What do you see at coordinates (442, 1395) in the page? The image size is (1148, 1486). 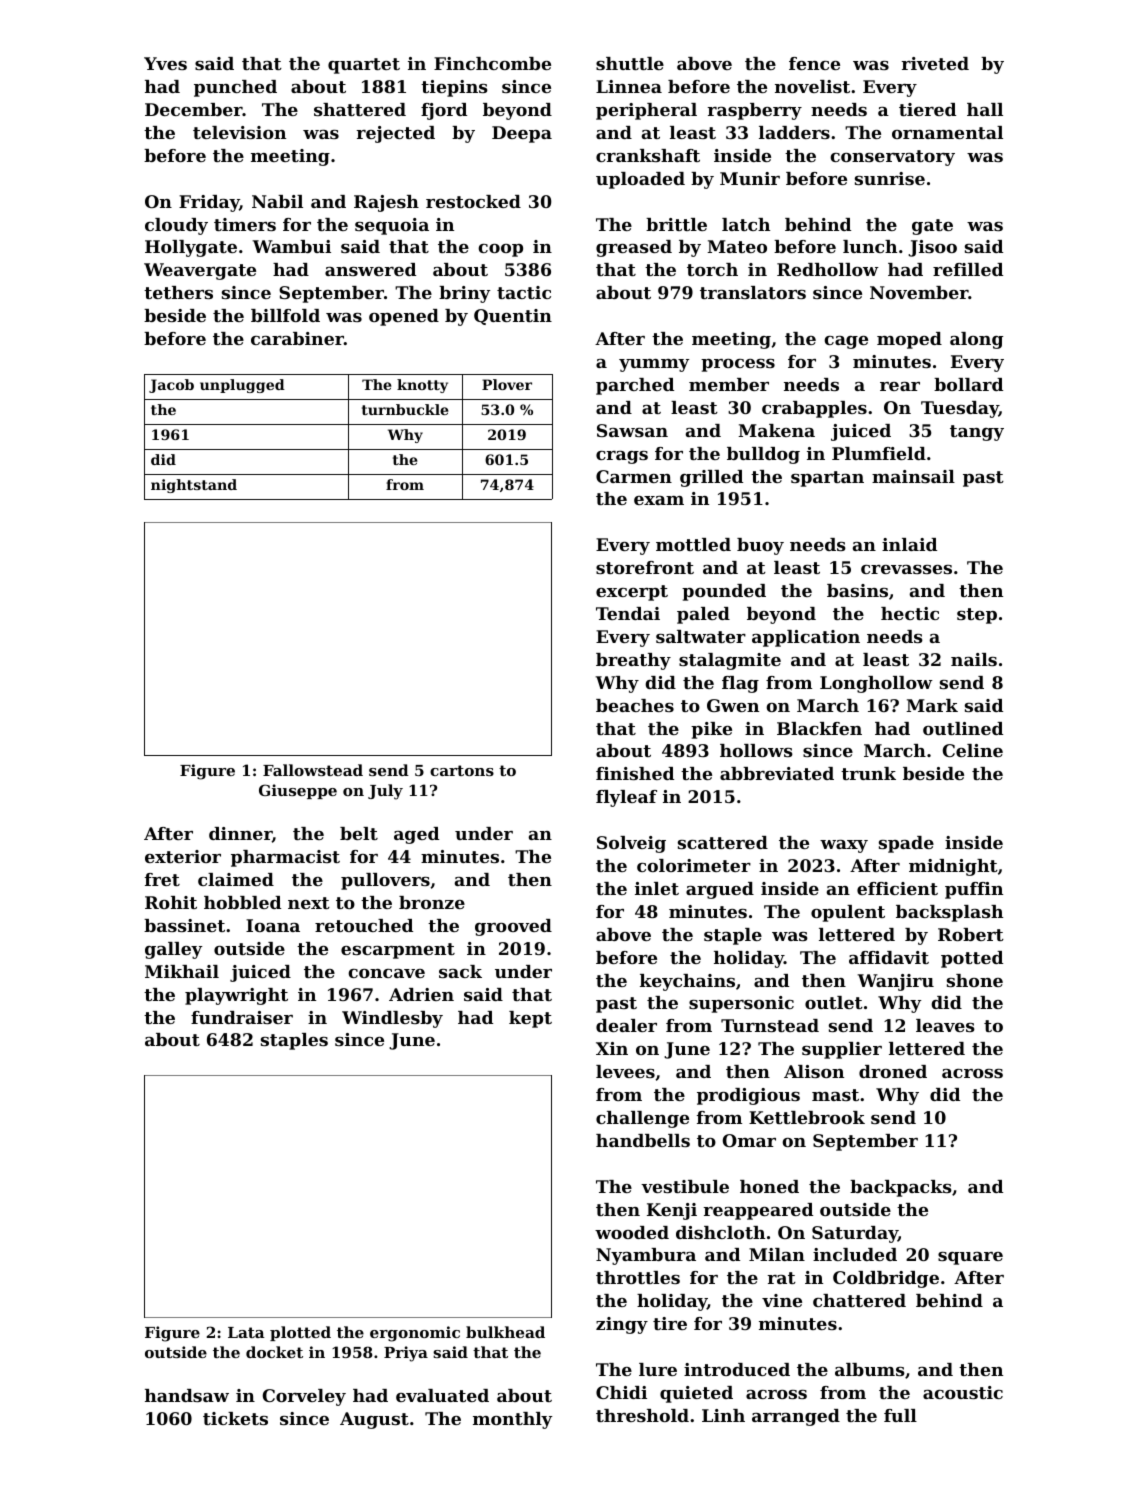 I see `evaluated` at bounding box center [442, 1395].
